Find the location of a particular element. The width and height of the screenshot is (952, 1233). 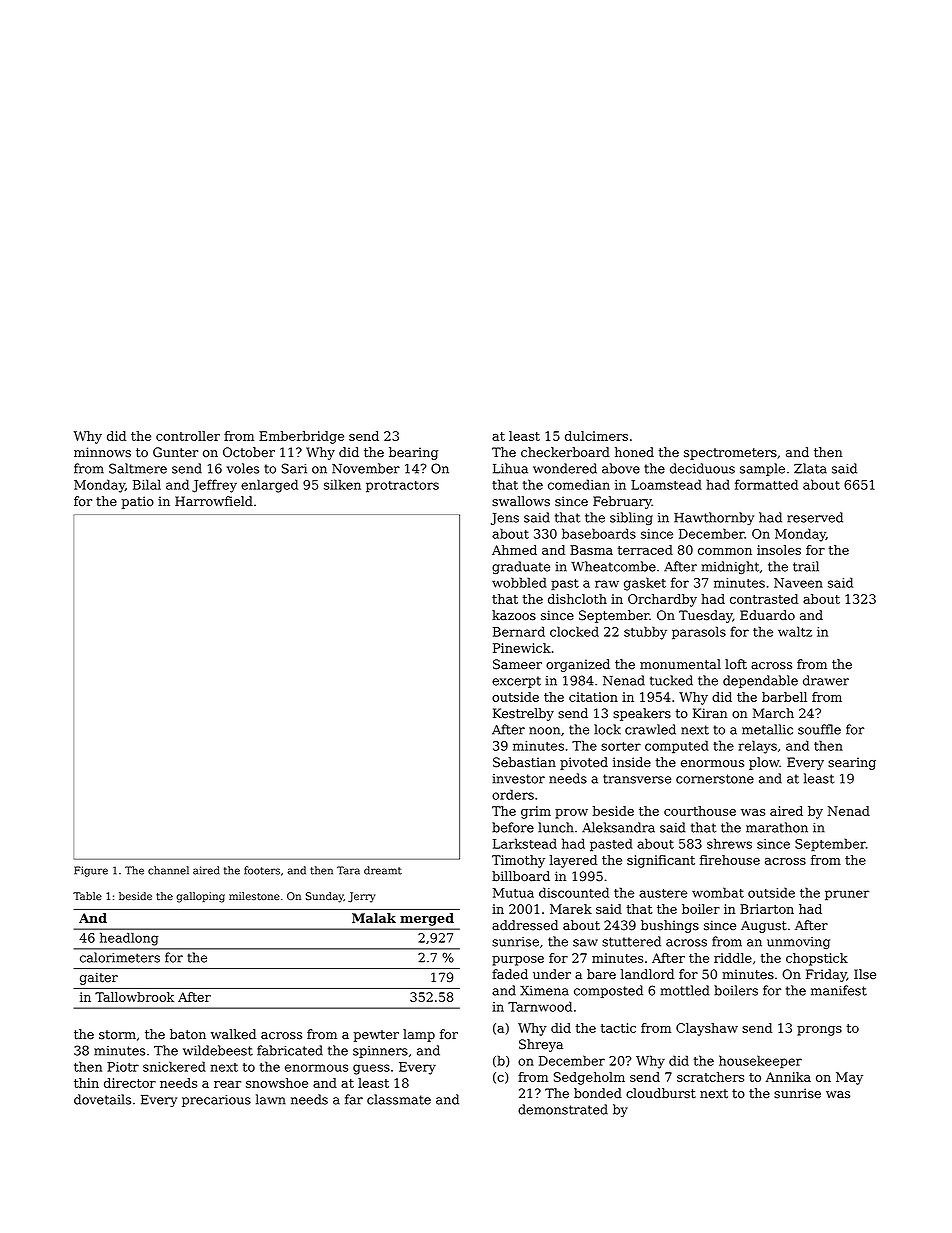

addressed is located at coordinates (525, 925).
